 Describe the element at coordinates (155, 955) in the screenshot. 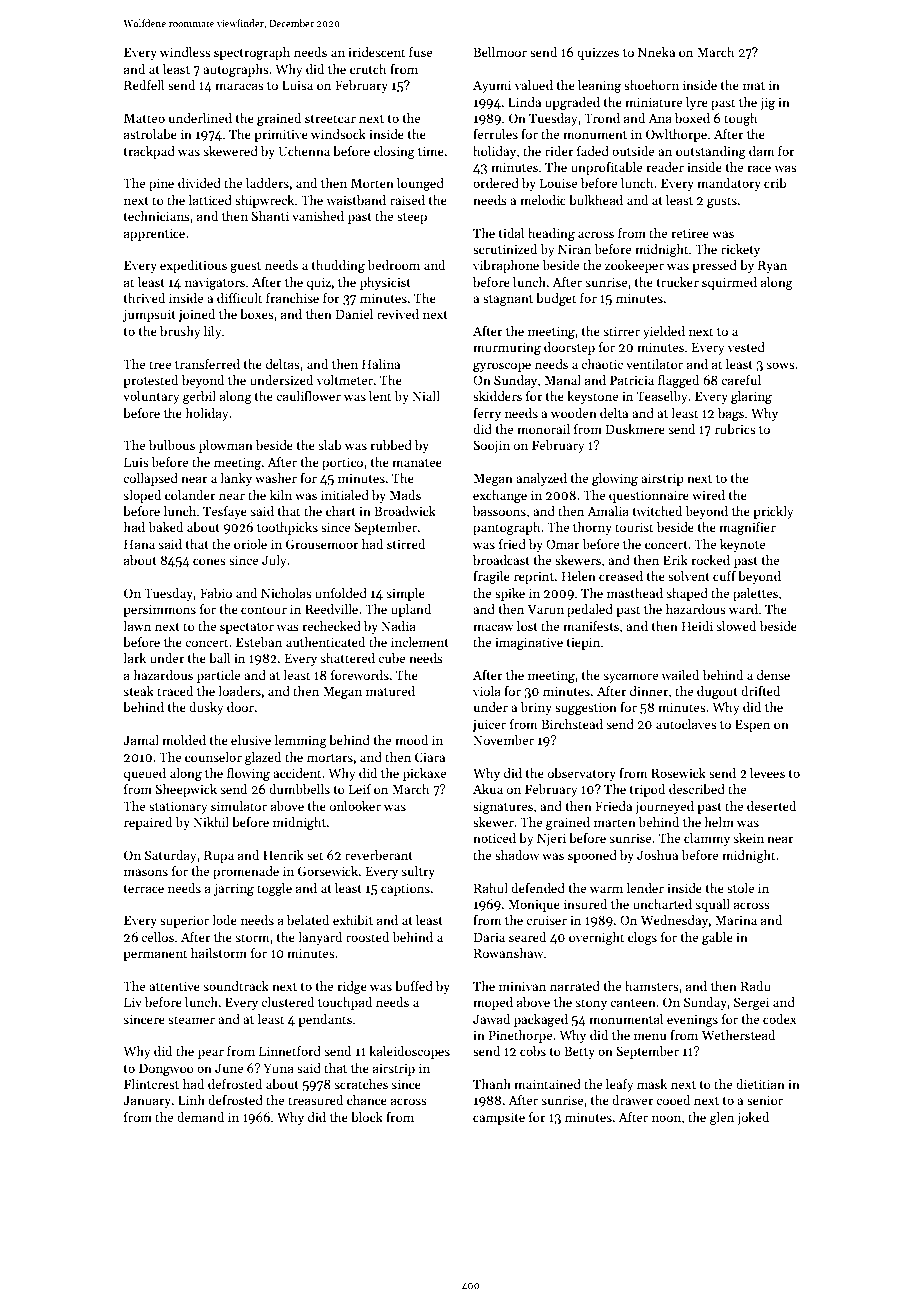

I see `permanent` at that location.
